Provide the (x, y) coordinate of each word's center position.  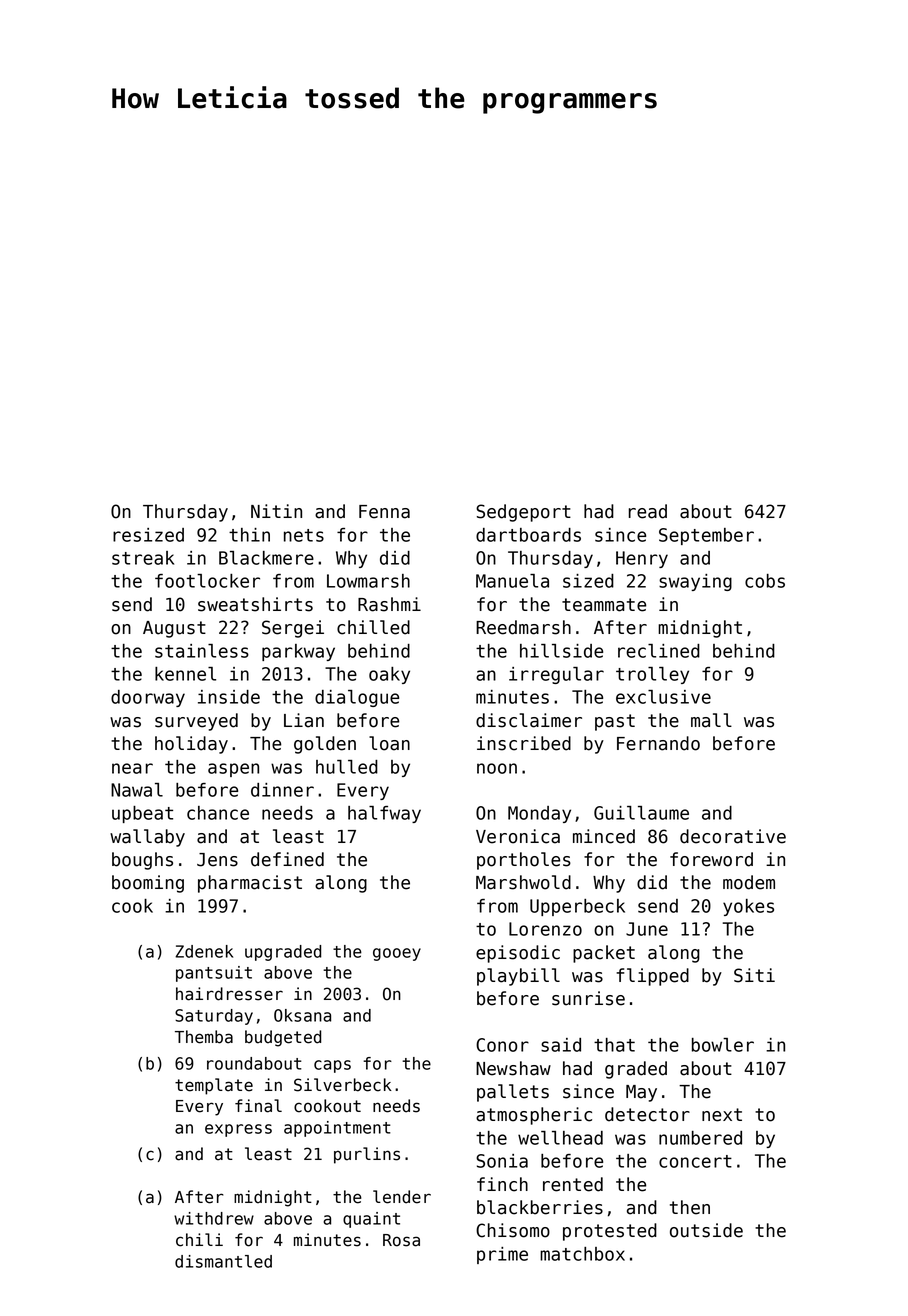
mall (711, 720)
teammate (604, 605)
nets (304, 535)
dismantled (223, 1261)
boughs (142, 861)
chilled (373, 627)
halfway (384, 814)
